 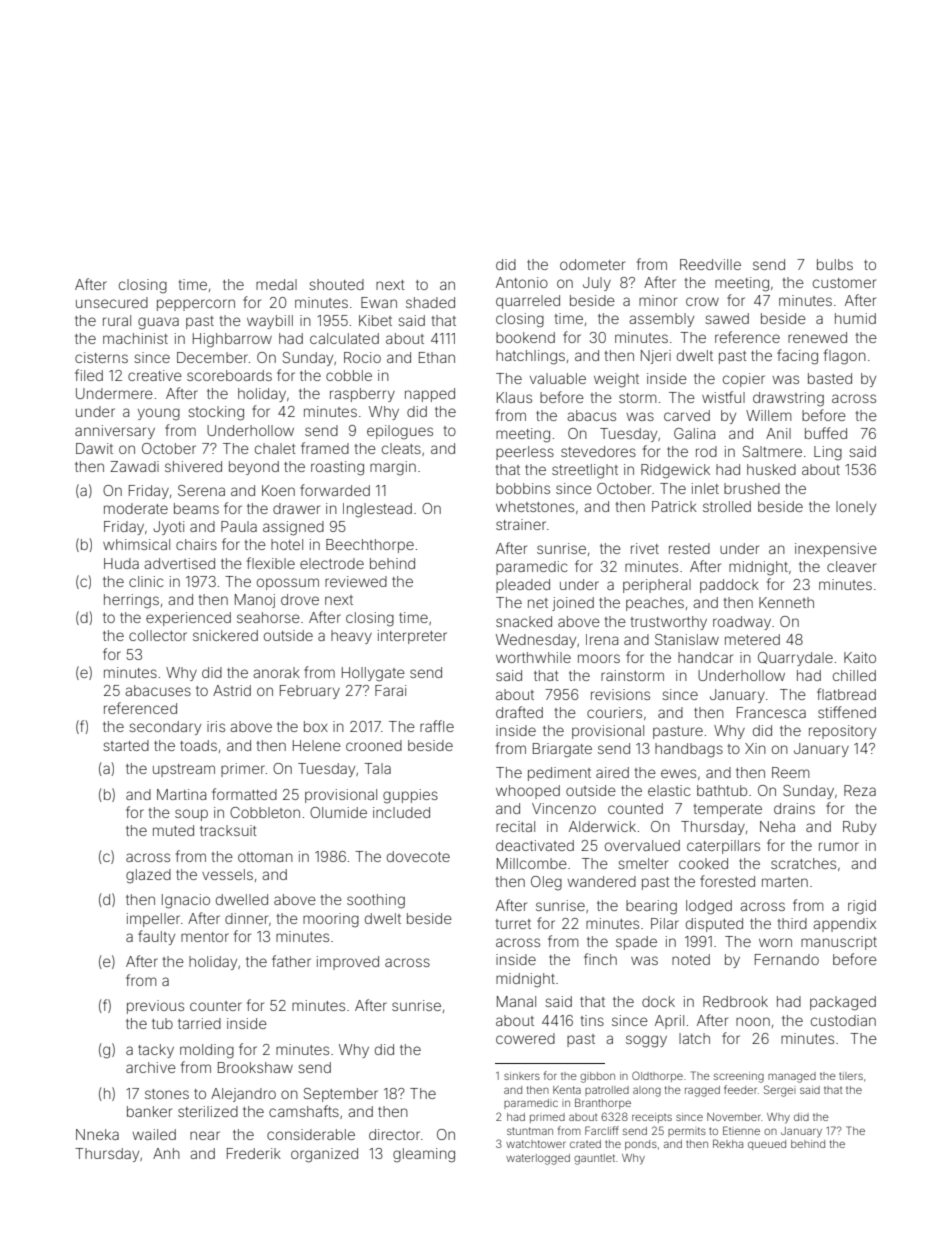 What do you see at coordinates (356, 581) in the screenshot?
I see `reviewed` at bounding box center [356, 581].
